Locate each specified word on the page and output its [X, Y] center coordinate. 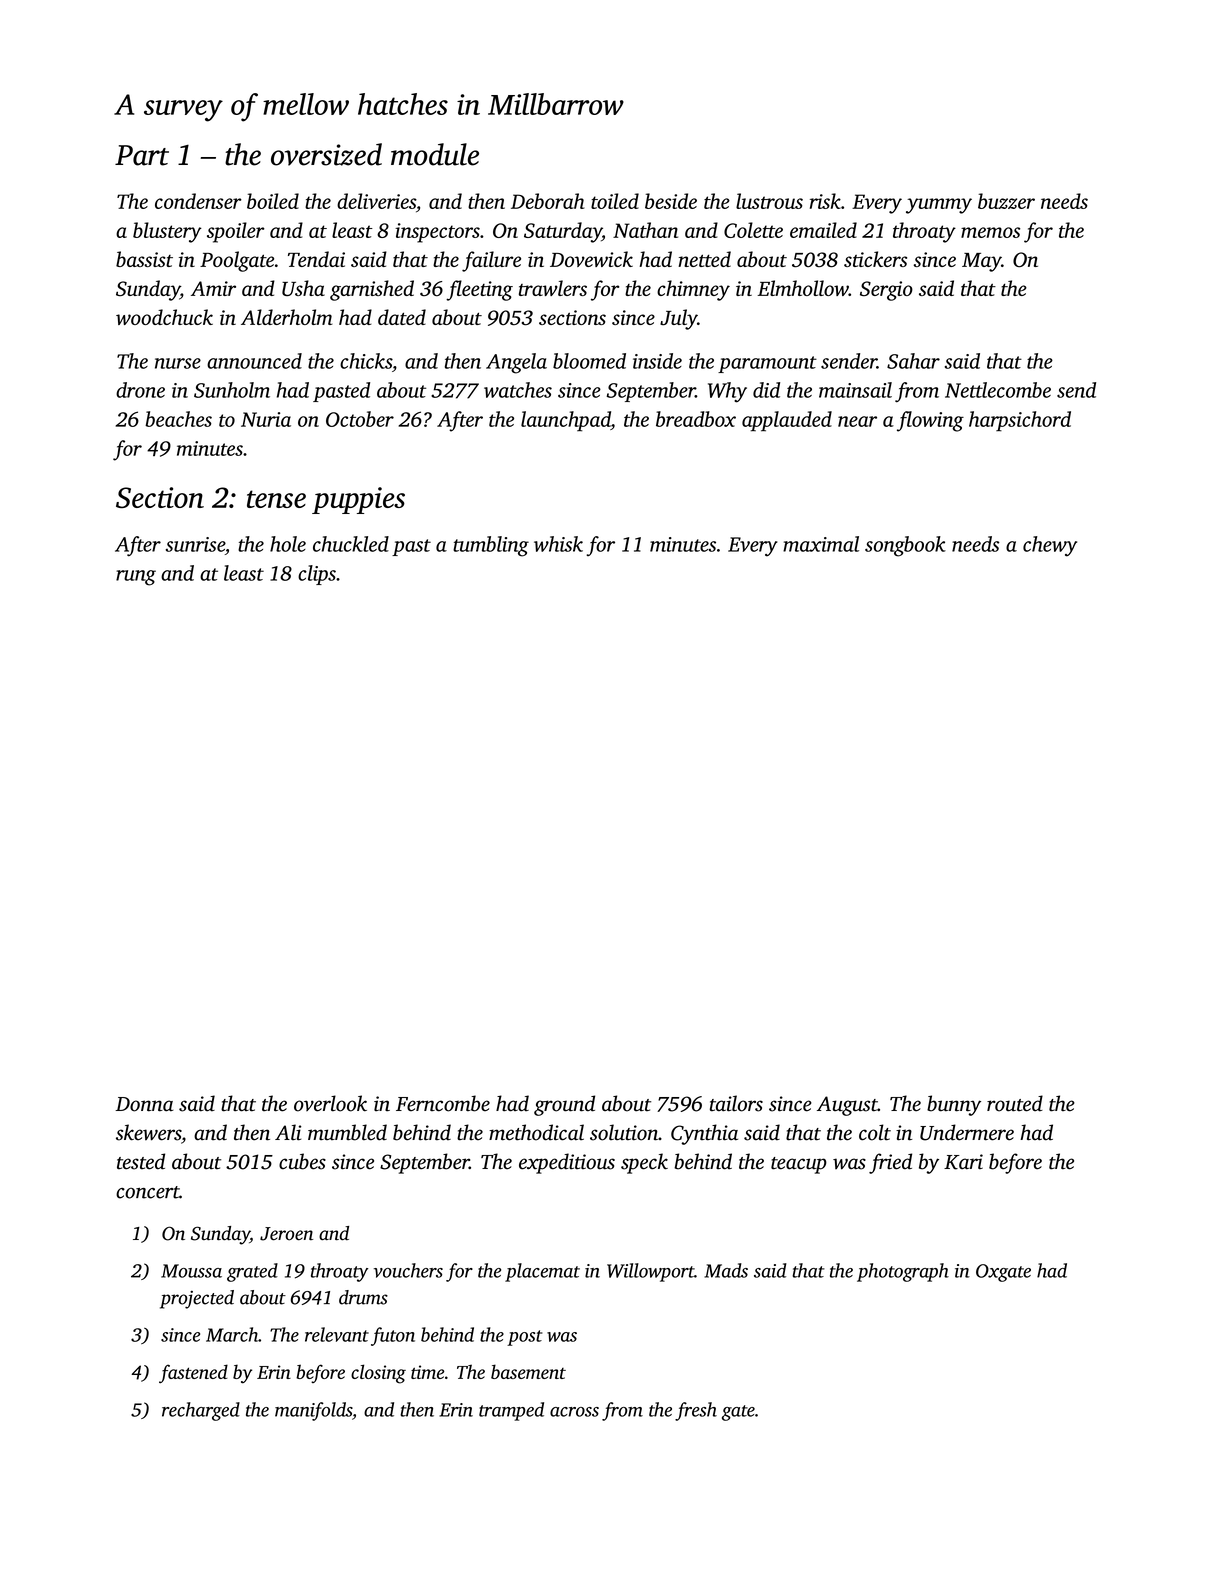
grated [252, 1272]
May [982, 262]
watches [518, 390]
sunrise [195, 544]
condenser [198, 201]
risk [825, 201]
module [435, 154]
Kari [963, 1162]
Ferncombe [443, 1103]
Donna [144, 1104]
